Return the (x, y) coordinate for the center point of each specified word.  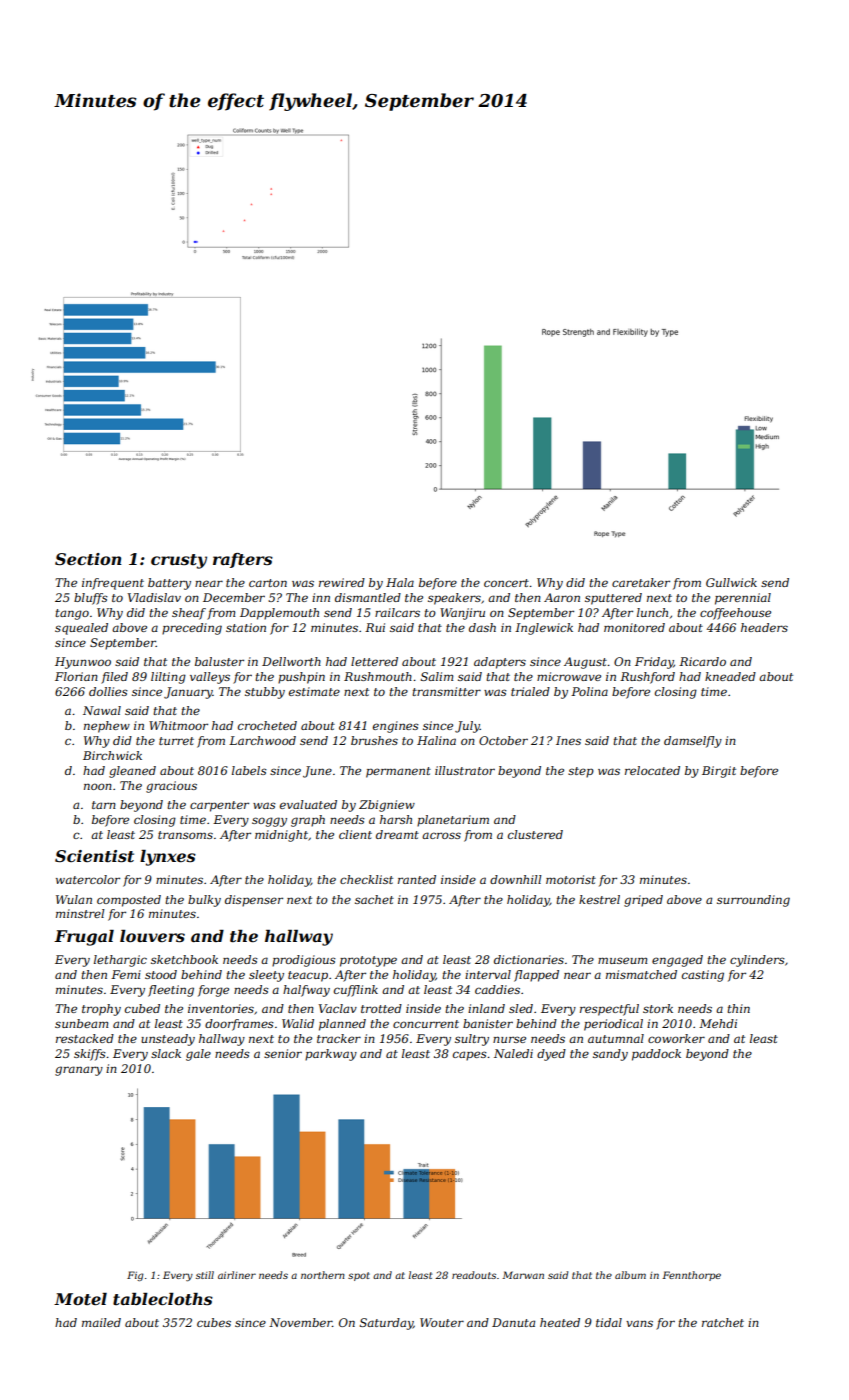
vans (639, 1323)
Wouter (442, 1322)
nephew (107, 727)
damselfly (693, 742)
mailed (101, 1322)
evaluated (308, 804)
